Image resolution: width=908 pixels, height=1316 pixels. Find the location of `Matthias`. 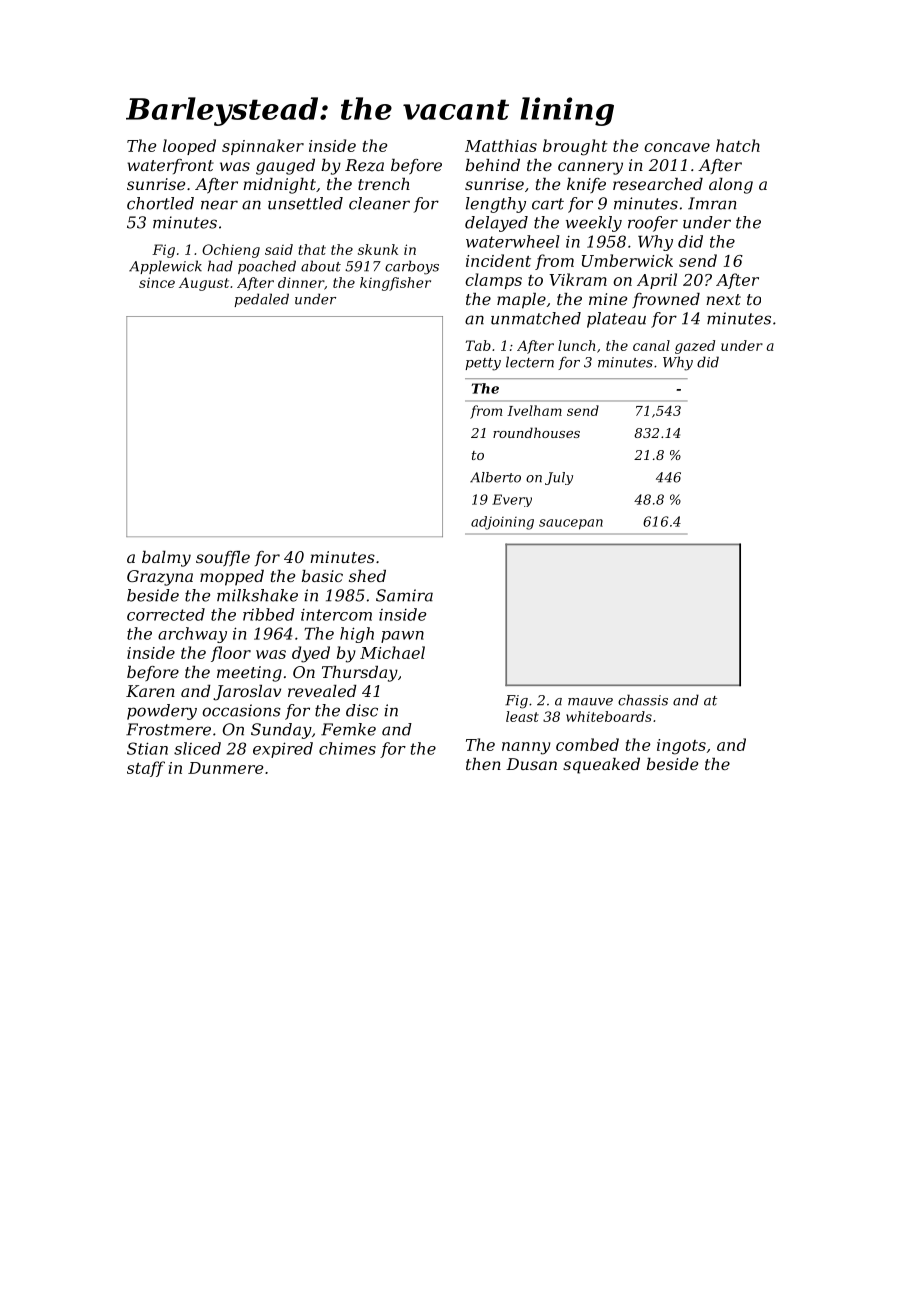

Matthias is located at coordinates (501, 145).
